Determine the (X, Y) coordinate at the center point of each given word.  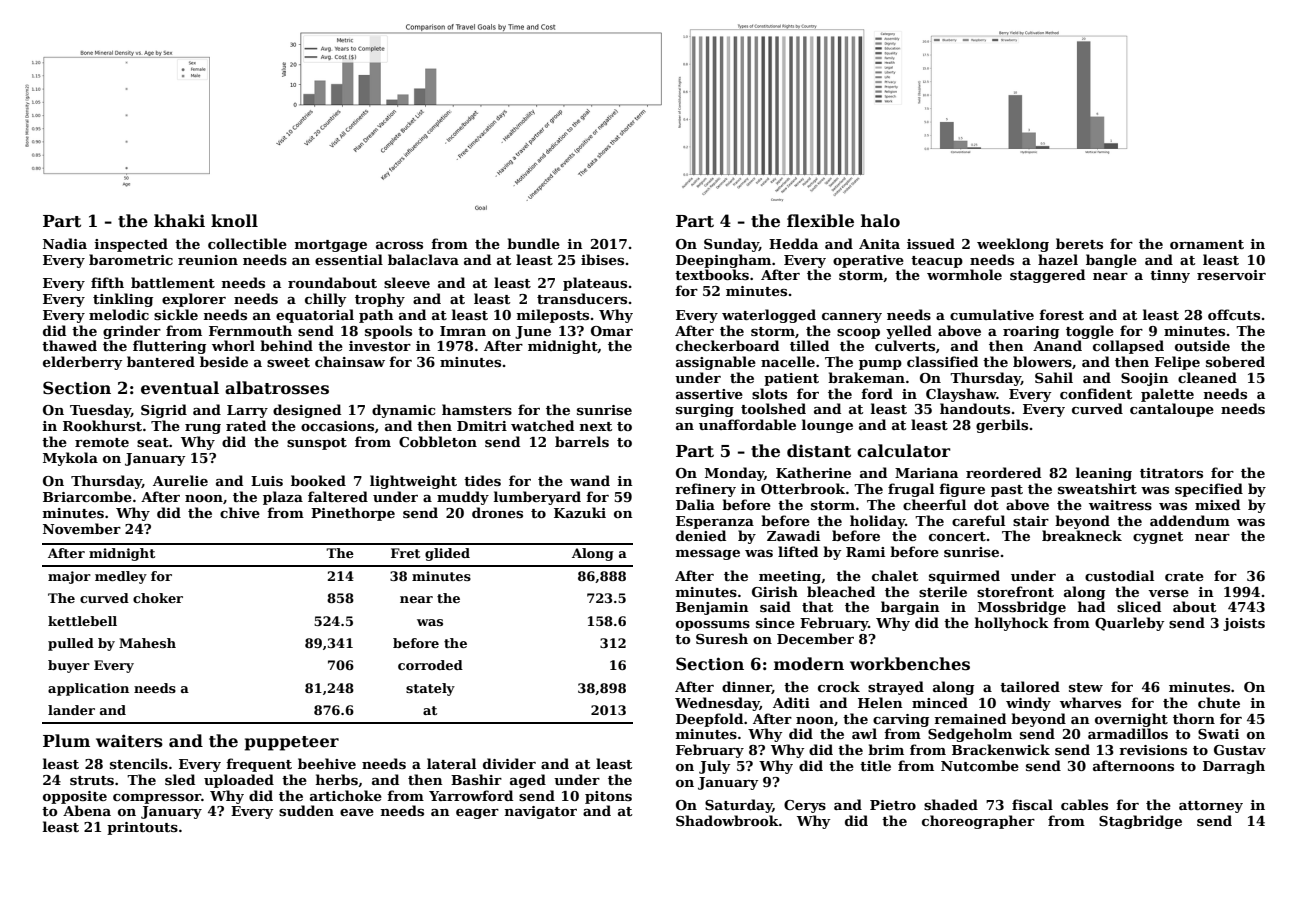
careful (978, 520)
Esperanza (715, 522)
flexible (820, 221)
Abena (87, 810)
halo (880, 221)
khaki (179, 220)
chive (240, 512)
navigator (541, 812)
